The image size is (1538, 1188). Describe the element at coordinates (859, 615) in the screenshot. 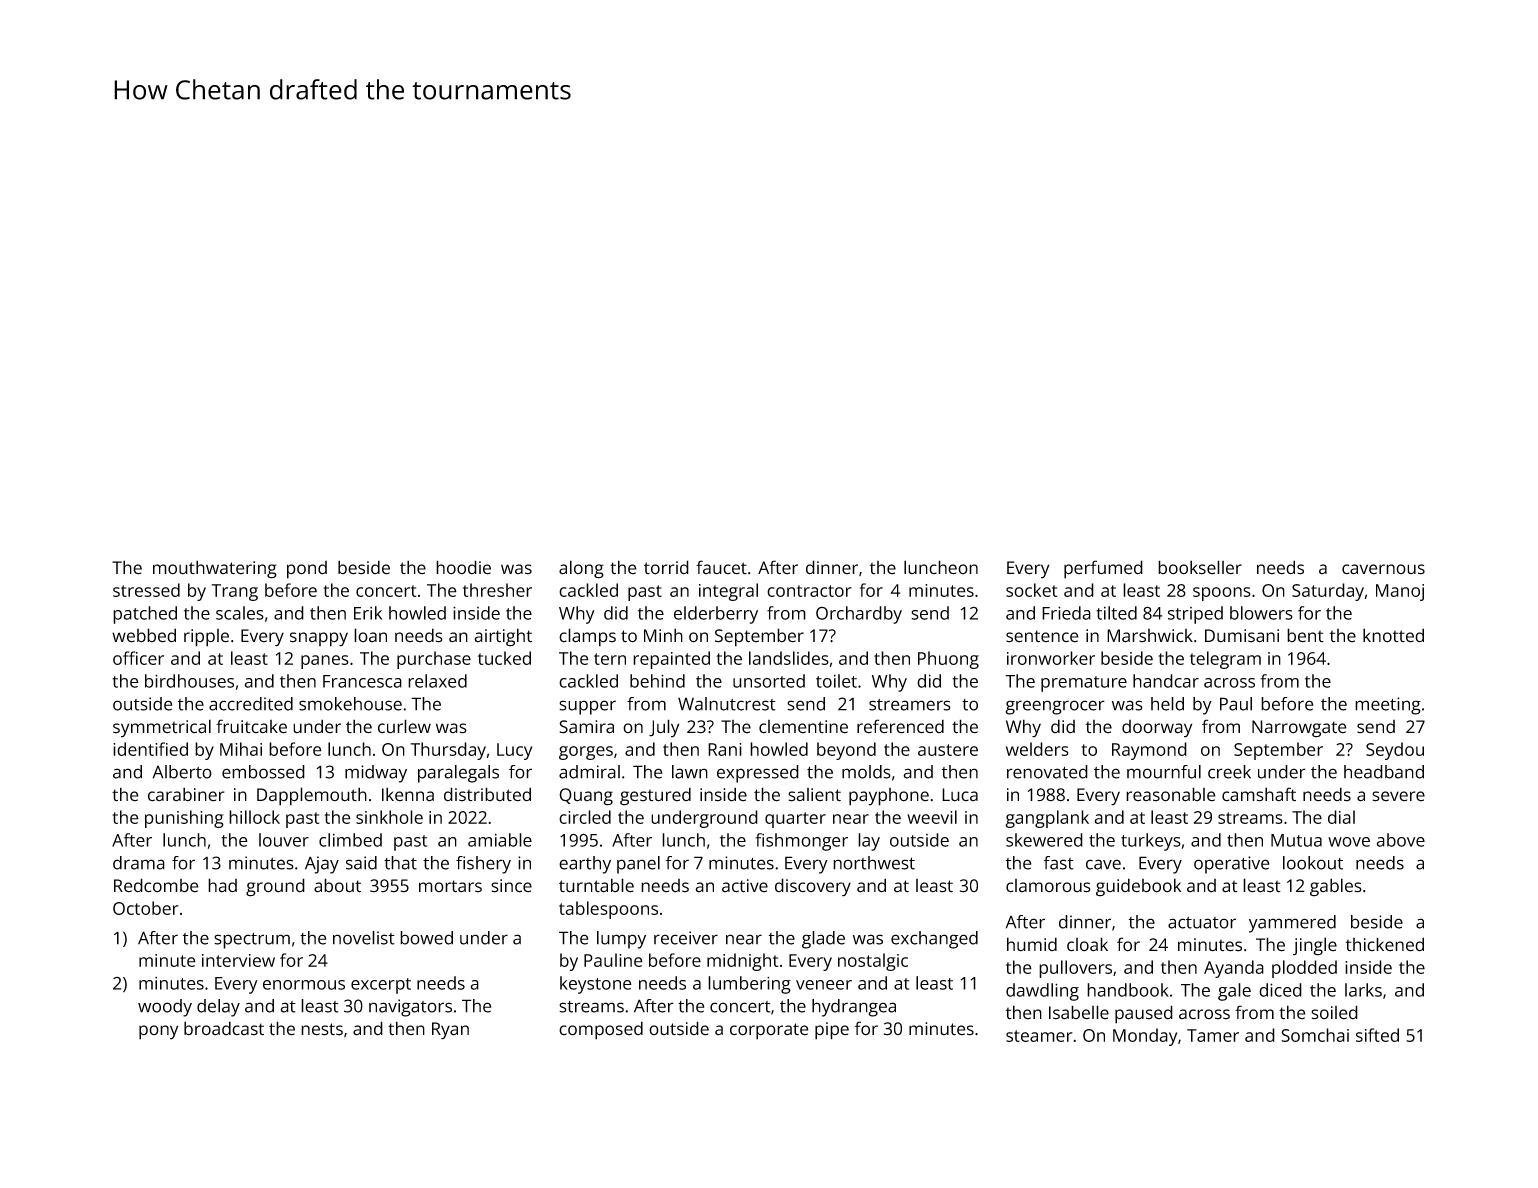

I see `Orchardby` at that location.
